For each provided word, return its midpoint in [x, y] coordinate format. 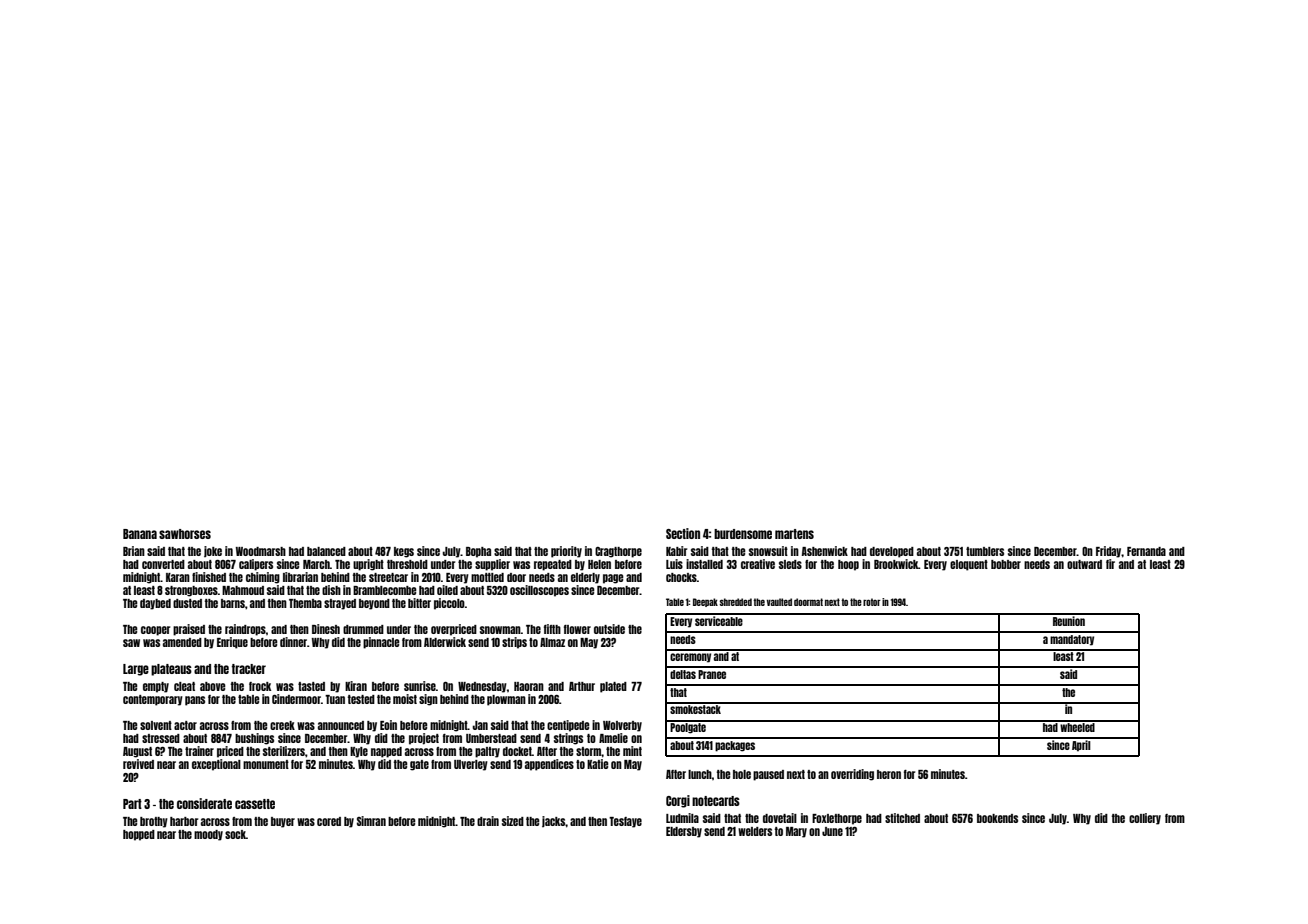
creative [758, 564]
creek [282, 725]
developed [892, 552]
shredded [736, 602]
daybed [155, 604]
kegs [404, 552]
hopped [139, 835]
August [137, 752]
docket [517, 751]
